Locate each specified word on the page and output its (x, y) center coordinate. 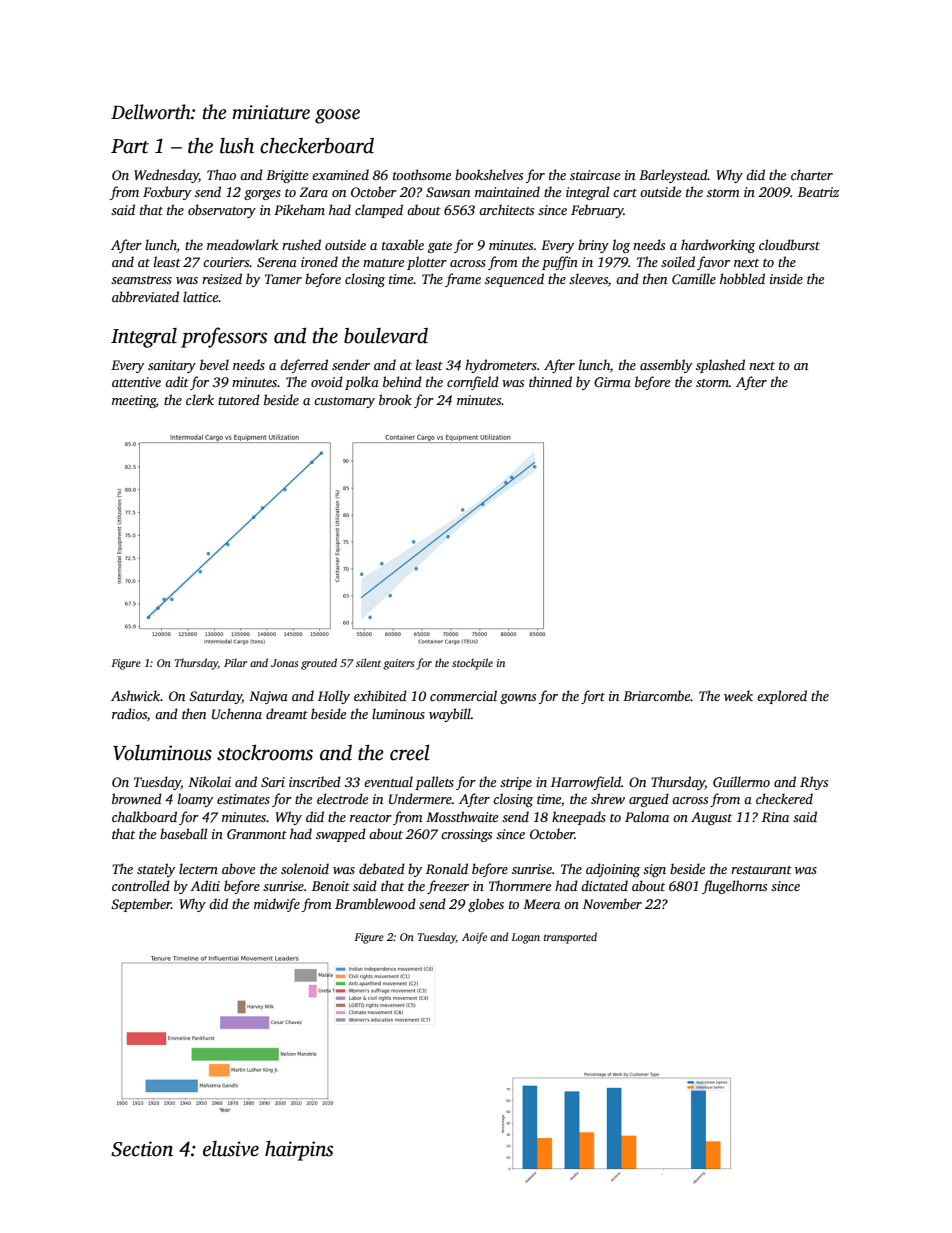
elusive (231, 1149)
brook (395, 399)
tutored (239, 399)
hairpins (299, 1150)
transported (570, 938)
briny (593, 246)
